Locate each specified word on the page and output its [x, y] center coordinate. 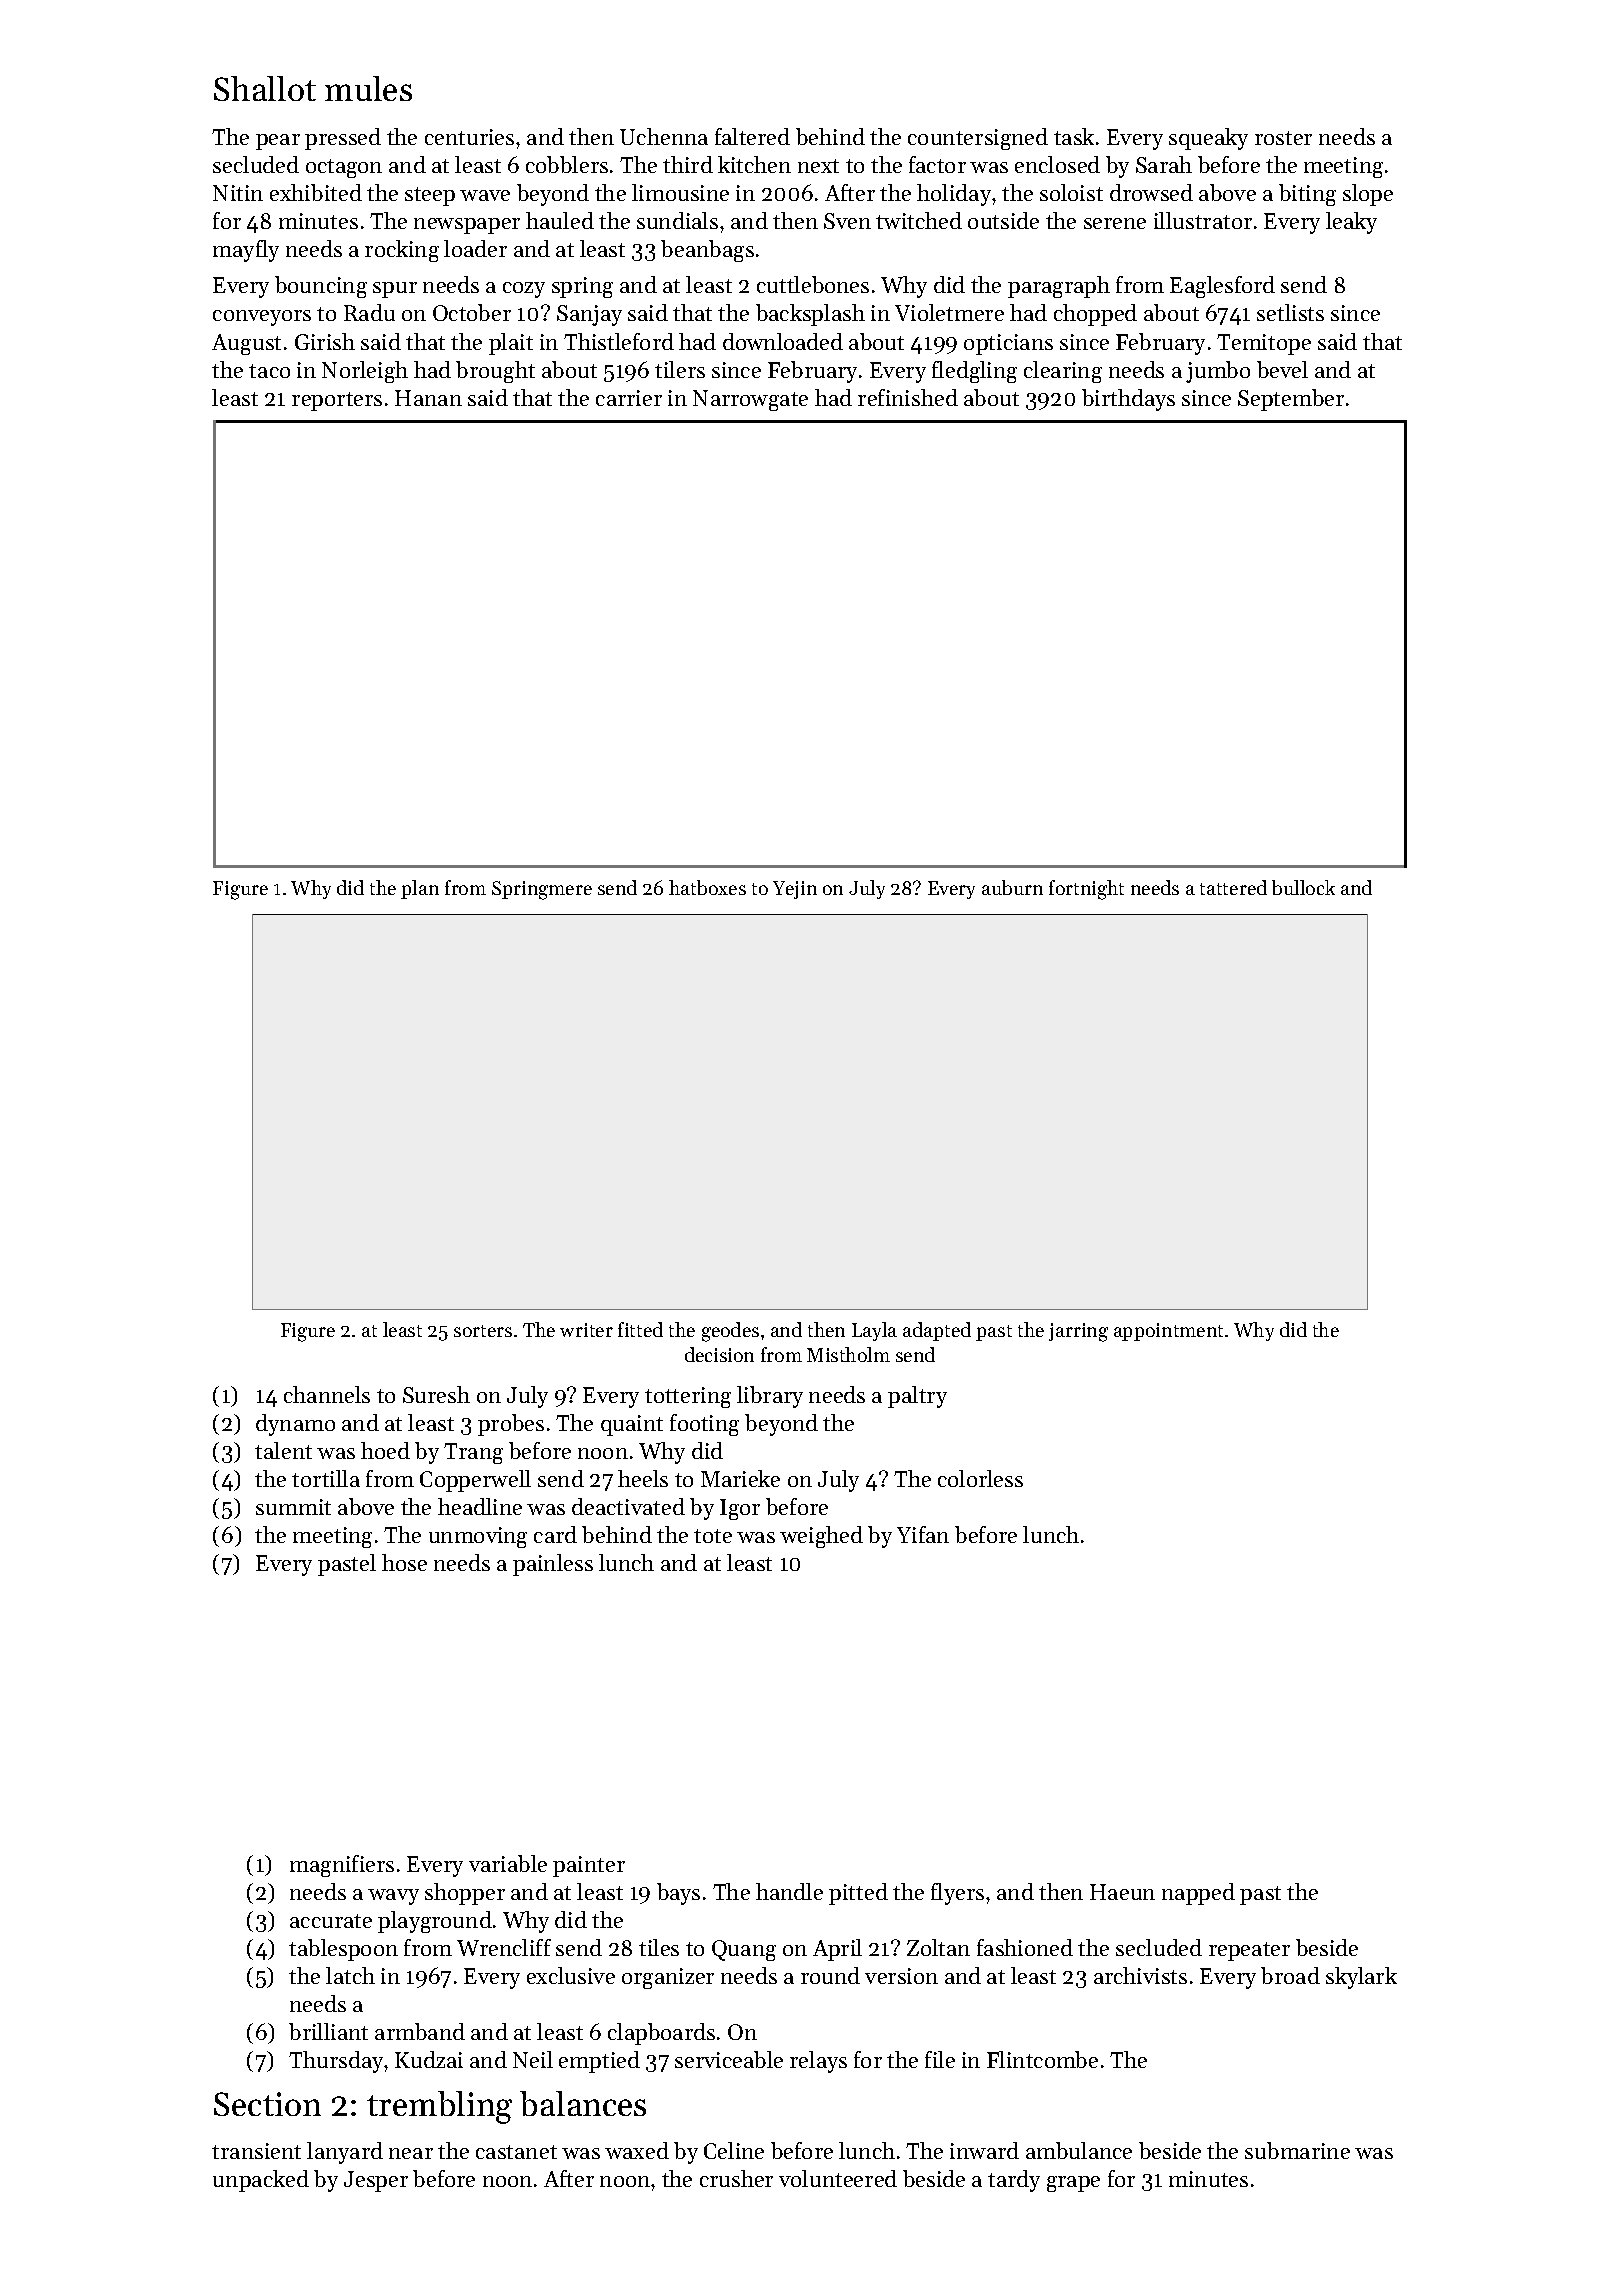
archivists [1140, 1975]
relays [818, 2062]
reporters [337, 401]
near [411, 2153]
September [1291, 400]
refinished [908, 397]
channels [327, 1394]
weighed [821, 1537]
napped [1198, 1894]
